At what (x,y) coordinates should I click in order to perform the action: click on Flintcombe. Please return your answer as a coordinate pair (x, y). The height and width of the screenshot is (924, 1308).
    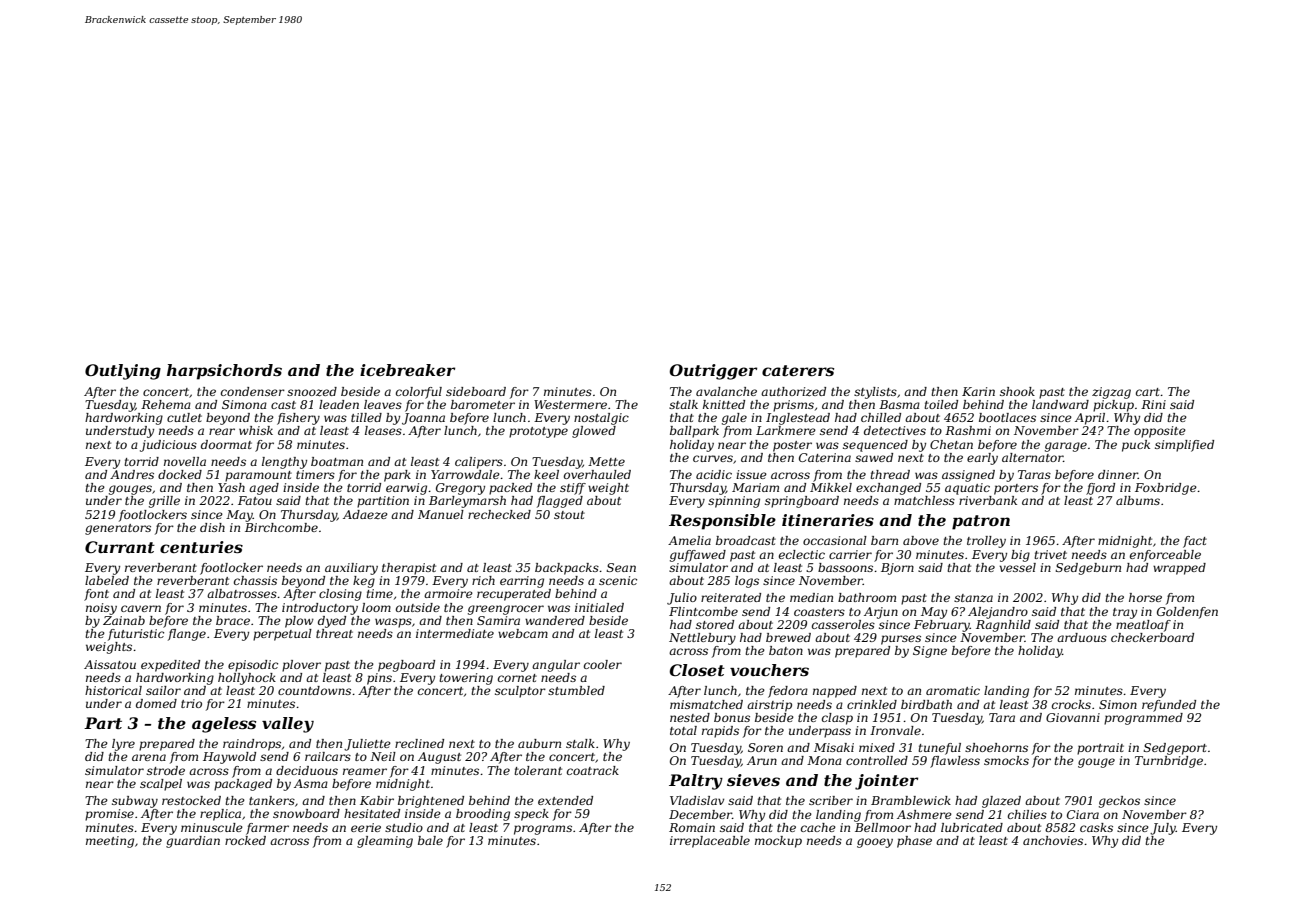
    Looking at the image, I should click on (703, 611).
